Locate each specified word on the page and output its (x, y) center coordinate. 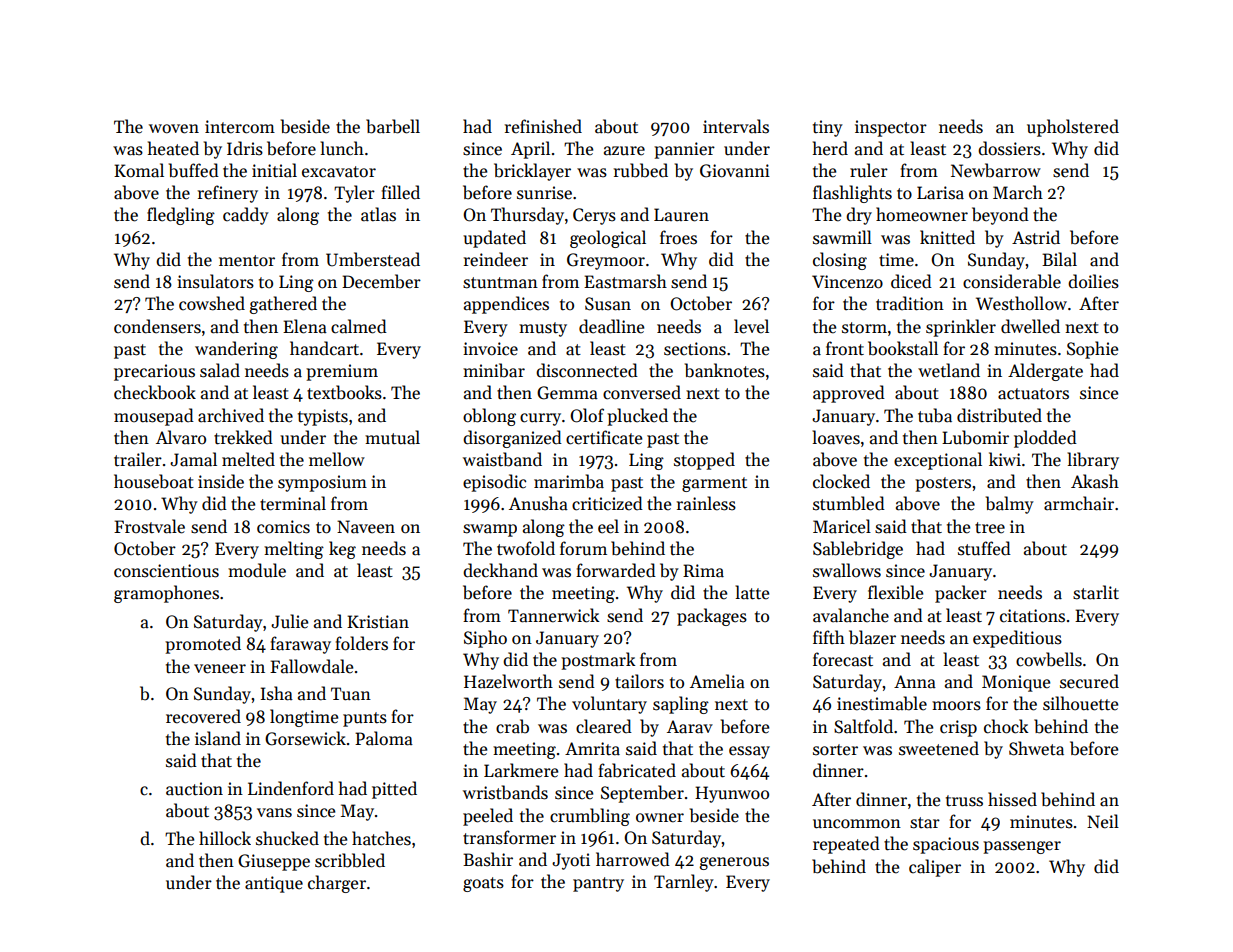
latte (752, 592)
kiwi (1005, 459)
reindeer (496, 259)
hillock (225, 838)
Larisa (940, 193)
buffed (194, 170)
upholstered (1073, 128)
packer (961, 594)
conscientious (166, 571)
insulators (215, 281)
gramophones (166, 594)
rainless (706, 503)
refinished (543, 126)
